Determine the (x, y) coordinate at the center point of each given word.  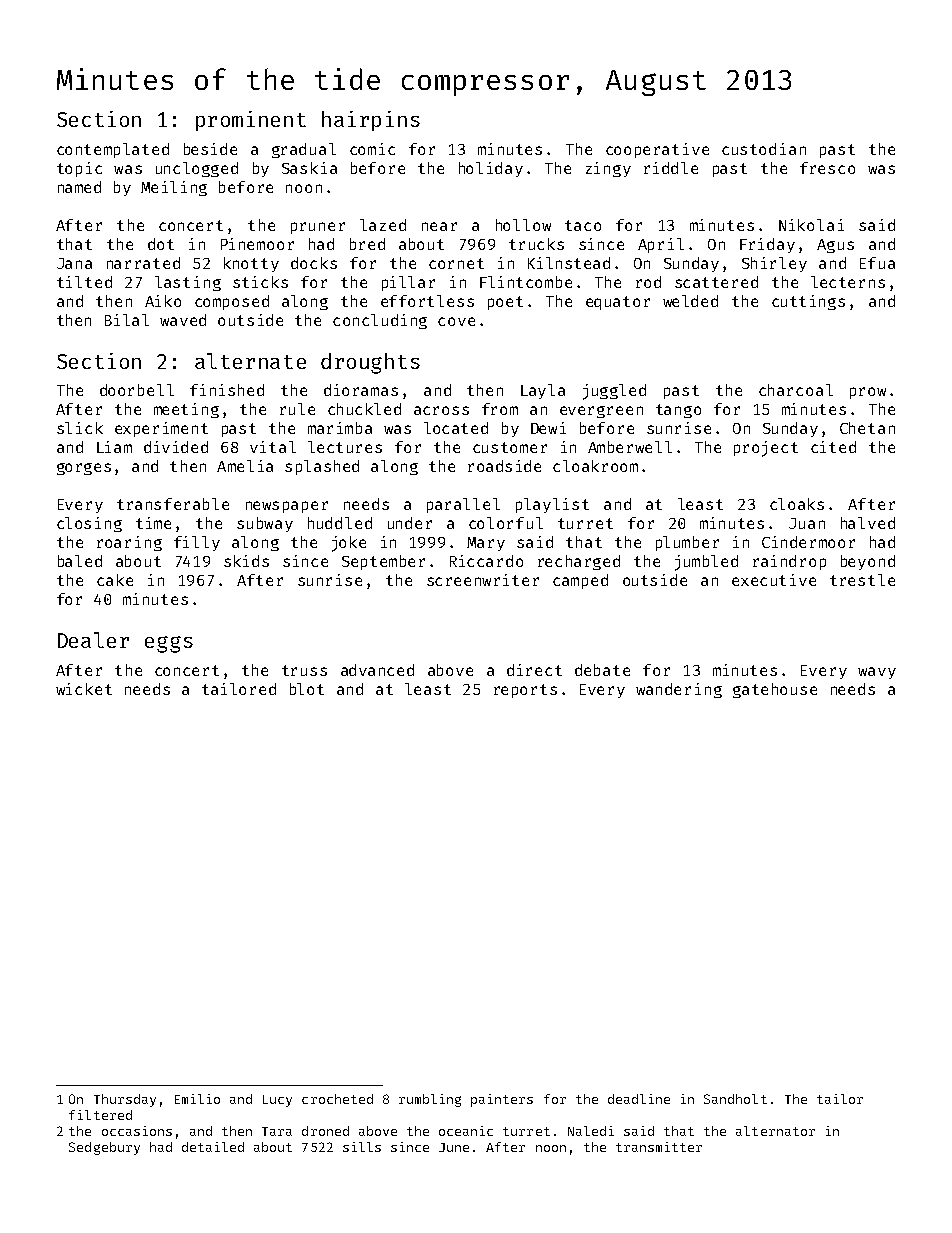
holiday (491, 169)
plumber (687, 543)
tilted (84, 282)
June (454, 1147)
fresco (827, 168)
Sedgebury (104, 1148)
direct (534, 670)
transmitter (659, 1147)
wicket (84, 689)
